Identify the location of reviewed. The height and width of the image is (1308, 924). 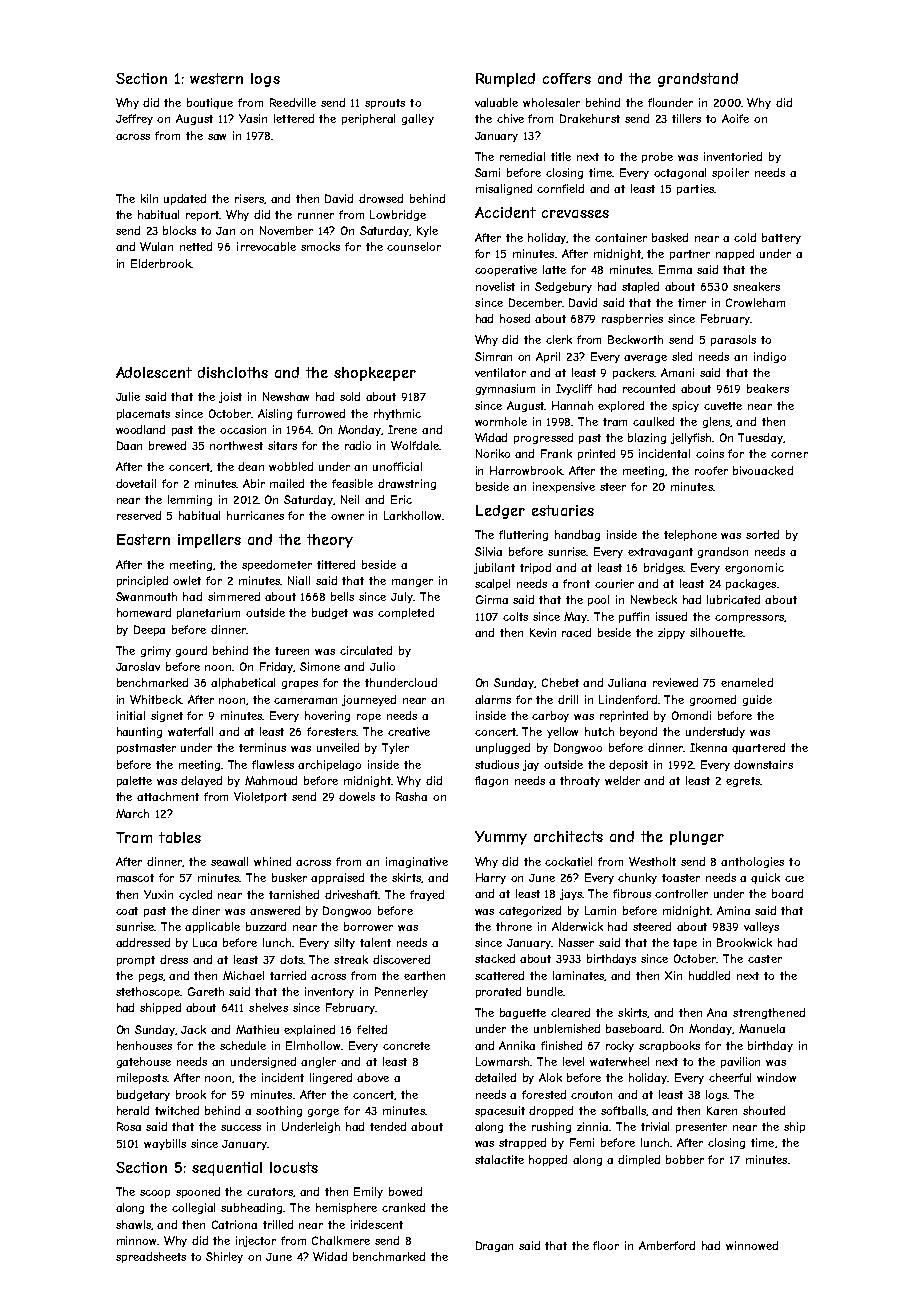
(675, 682).
